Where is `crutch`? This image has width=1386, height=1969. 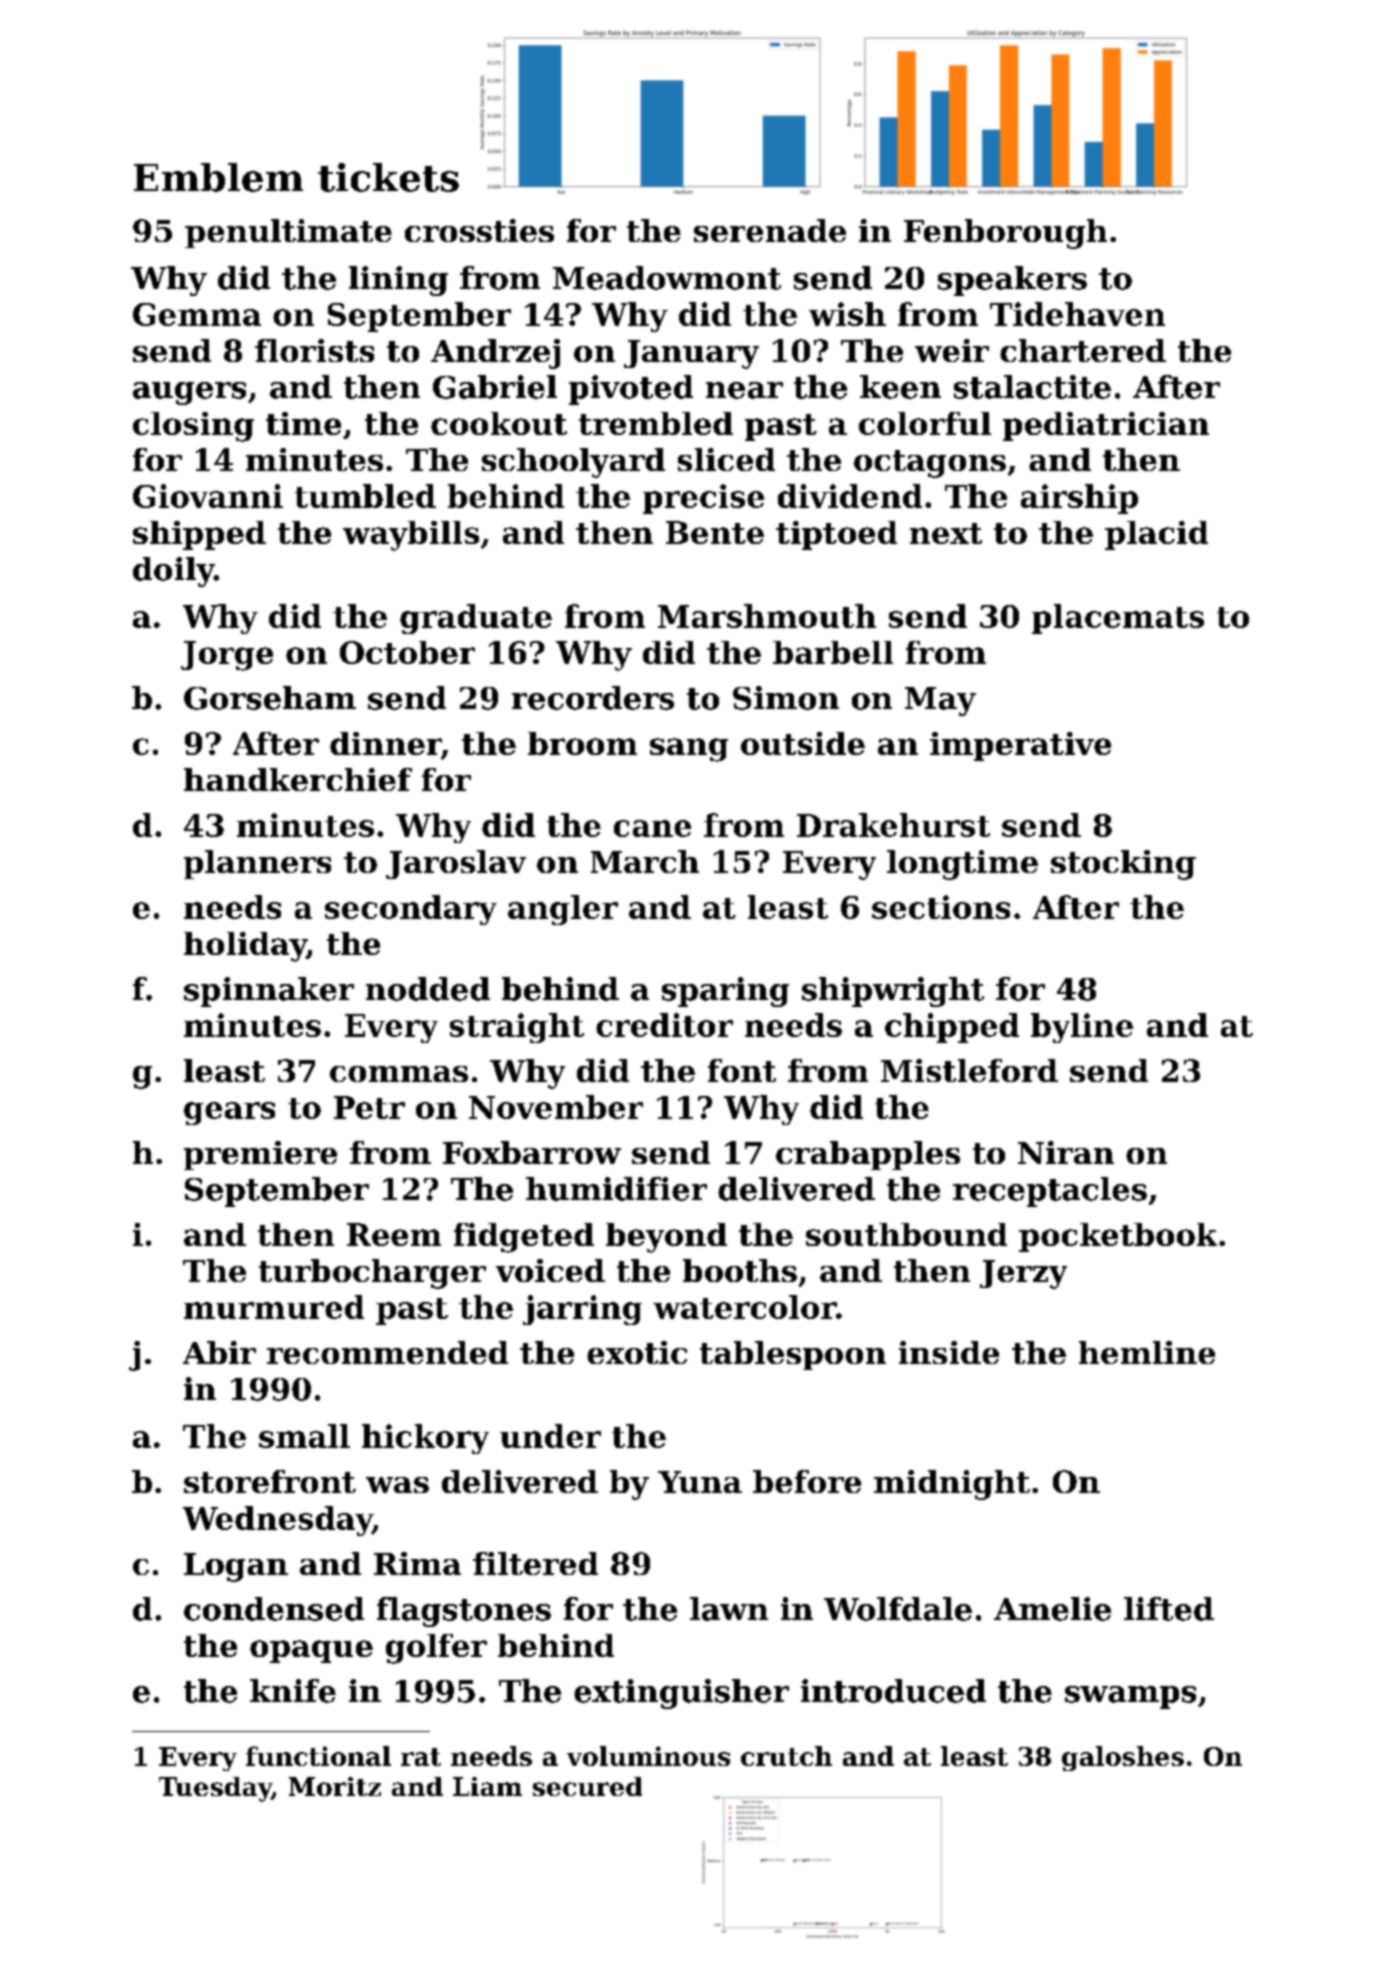
crutch is located at coordinates (786, 1756).
